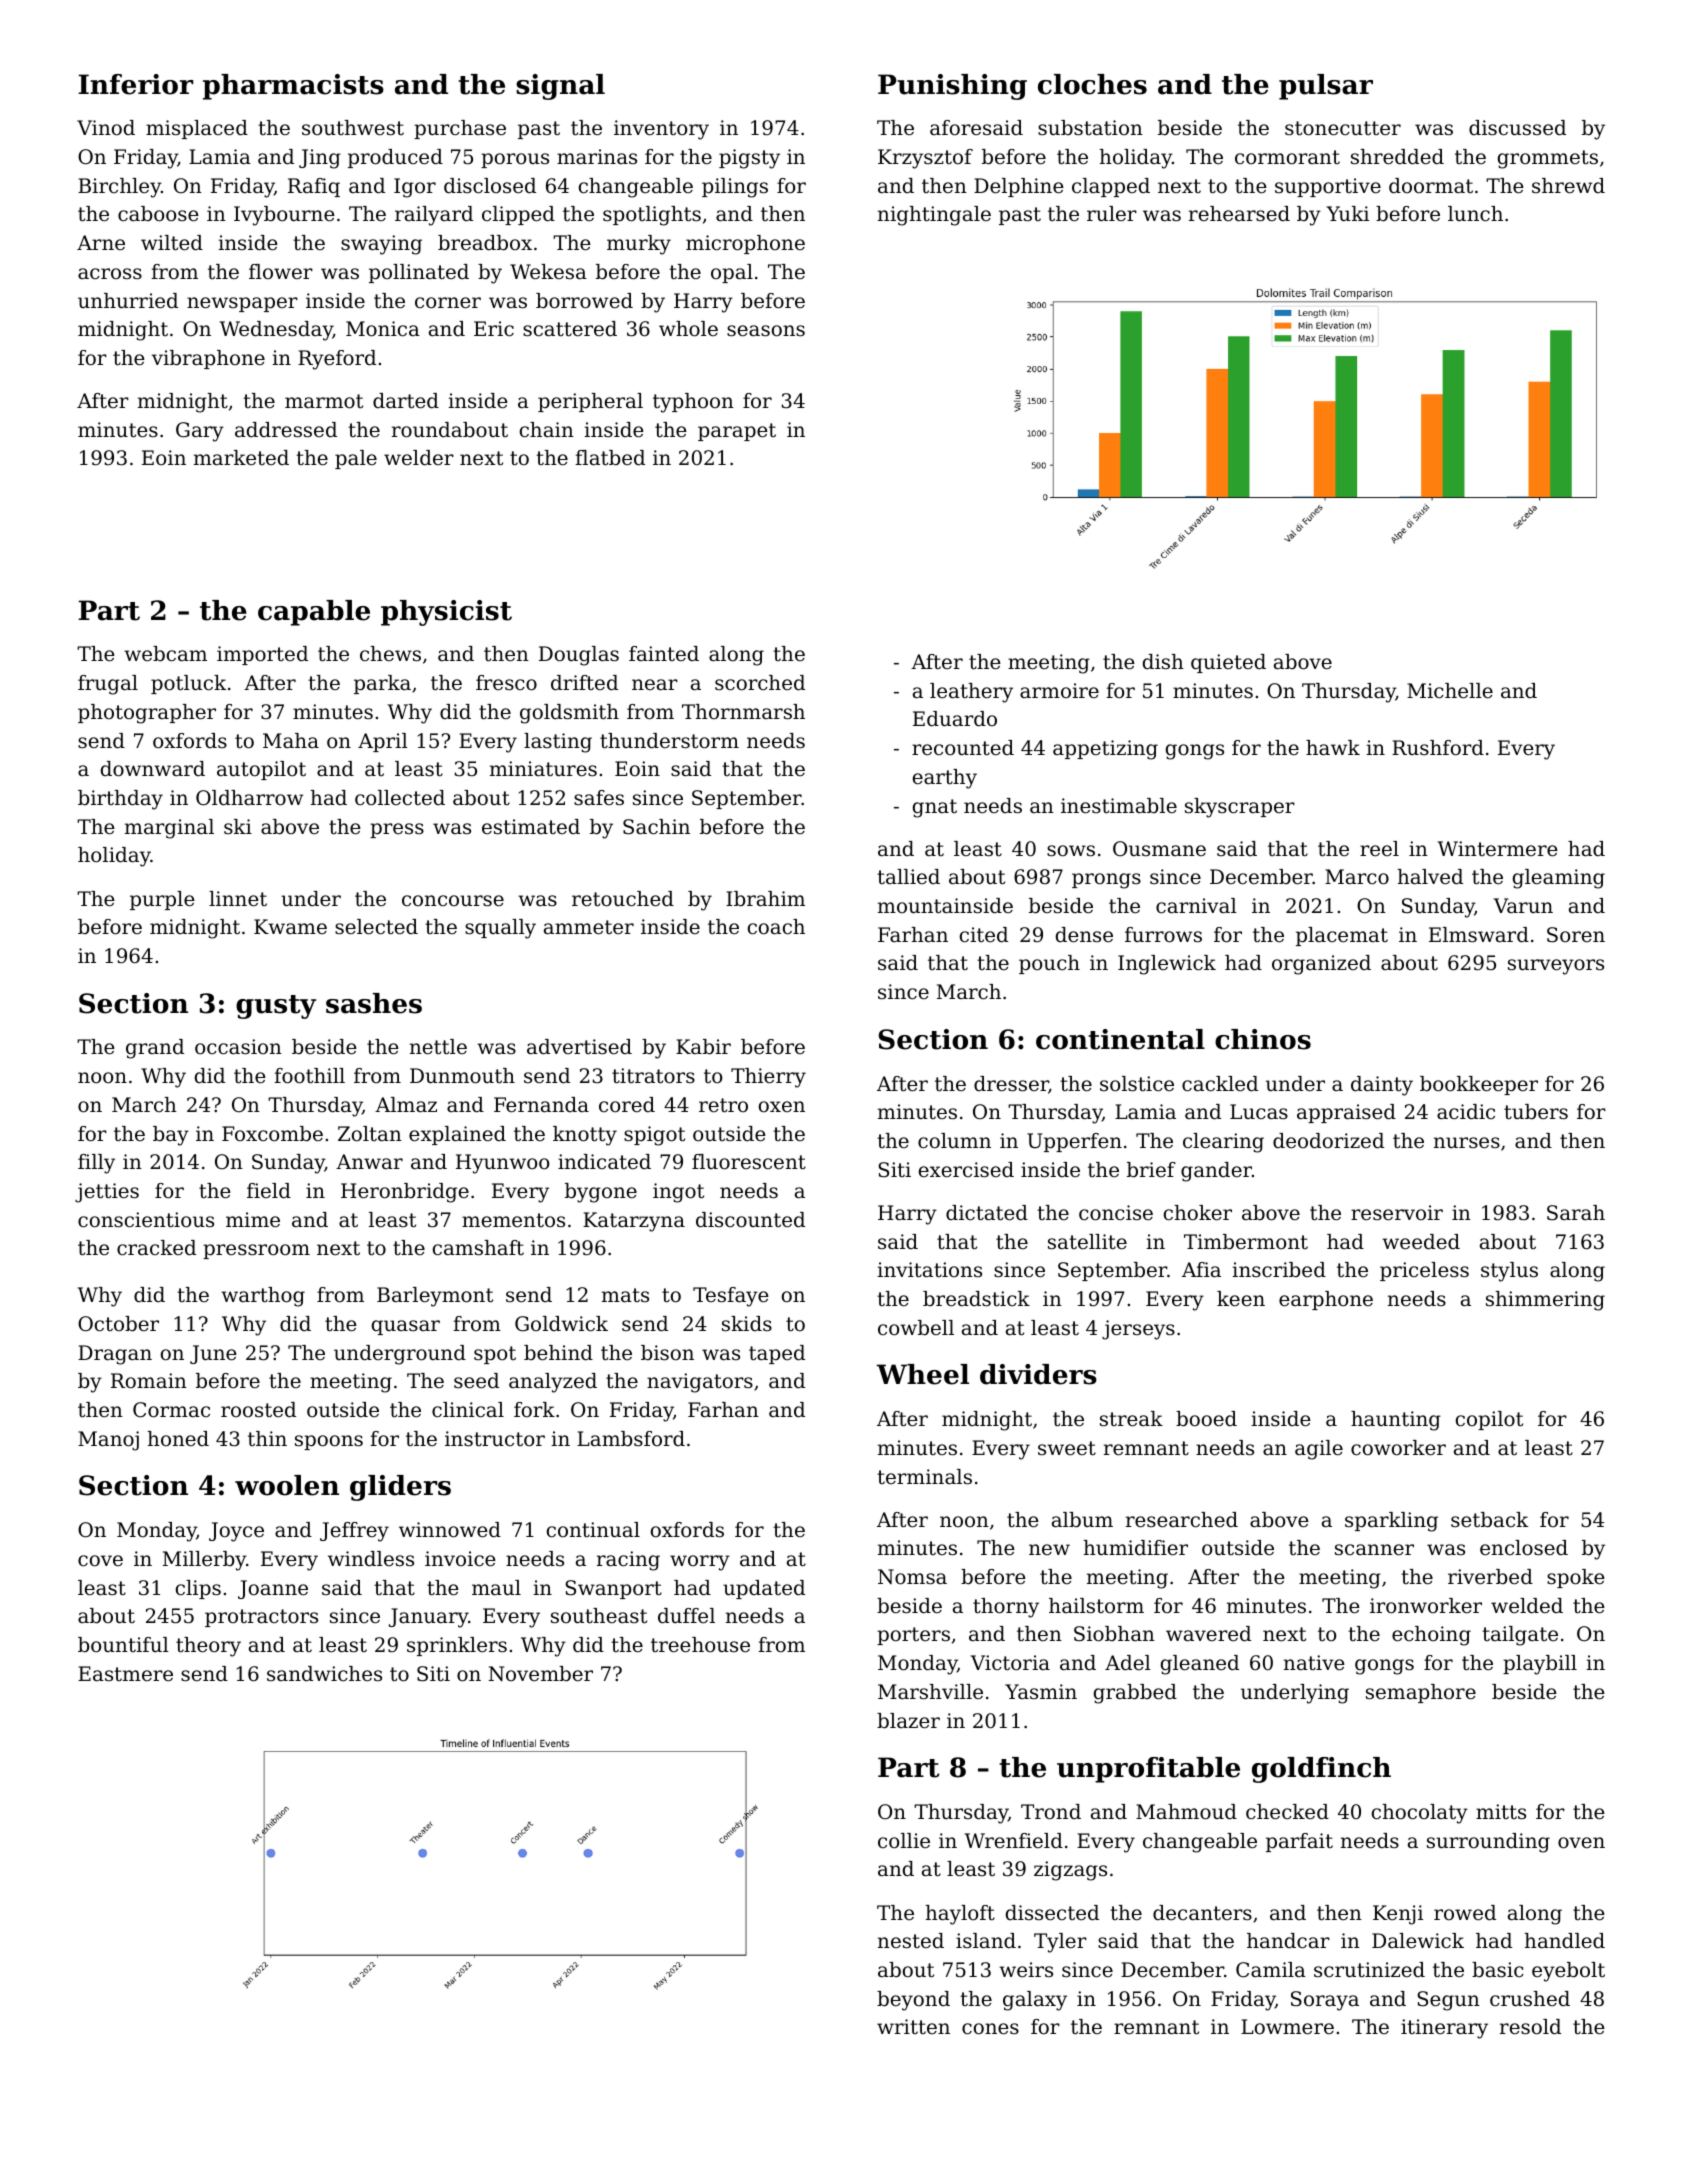 The width and height of the screenshot is (1683, 2178). Describe the element at coordinates (518, 215) in the screenshot. I see `clipped` at that location.
